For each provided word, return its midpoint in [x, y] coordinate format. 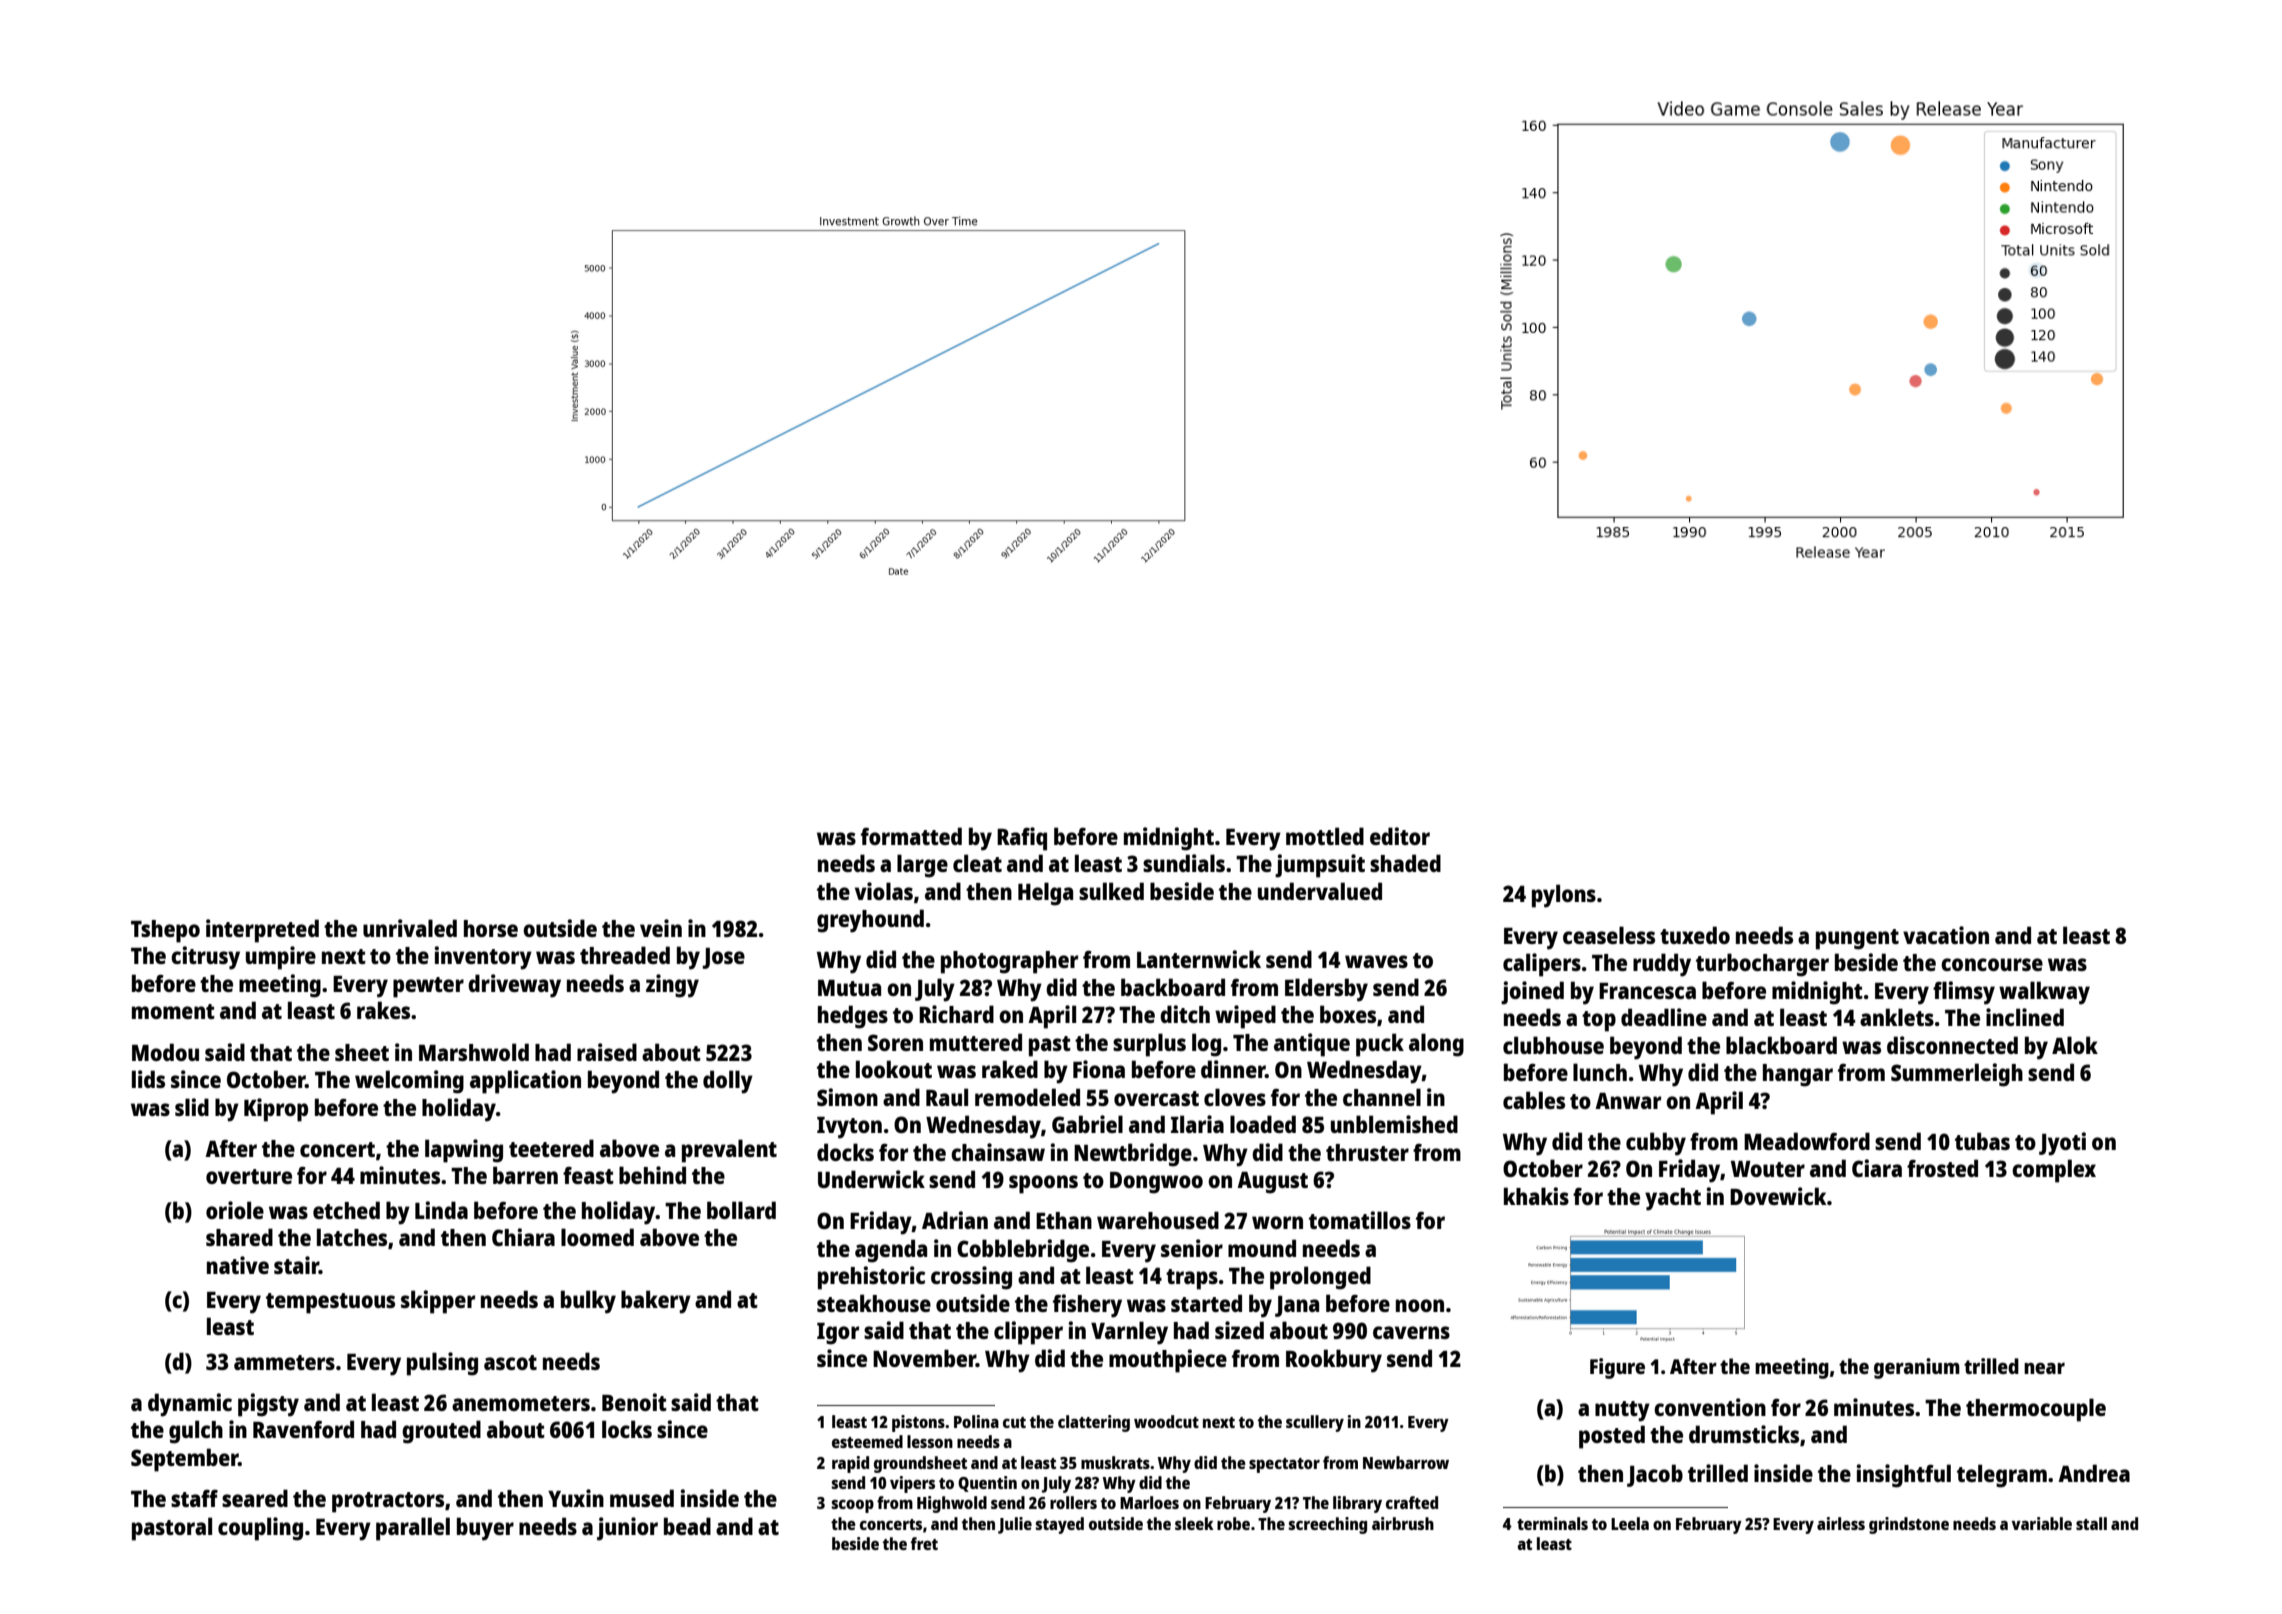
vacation [1946, 935]
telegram [2002, 1476]
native [238, 1265]
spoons [1043, 1184]
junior [627, 1529]
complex [2054, 1171]
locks [627, 1429]
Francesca [1647, 991]
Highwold [952, 1504]
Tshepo [165, 931]
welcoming [409, 1082]
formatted [911, 836]
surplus [1149, 1045]
